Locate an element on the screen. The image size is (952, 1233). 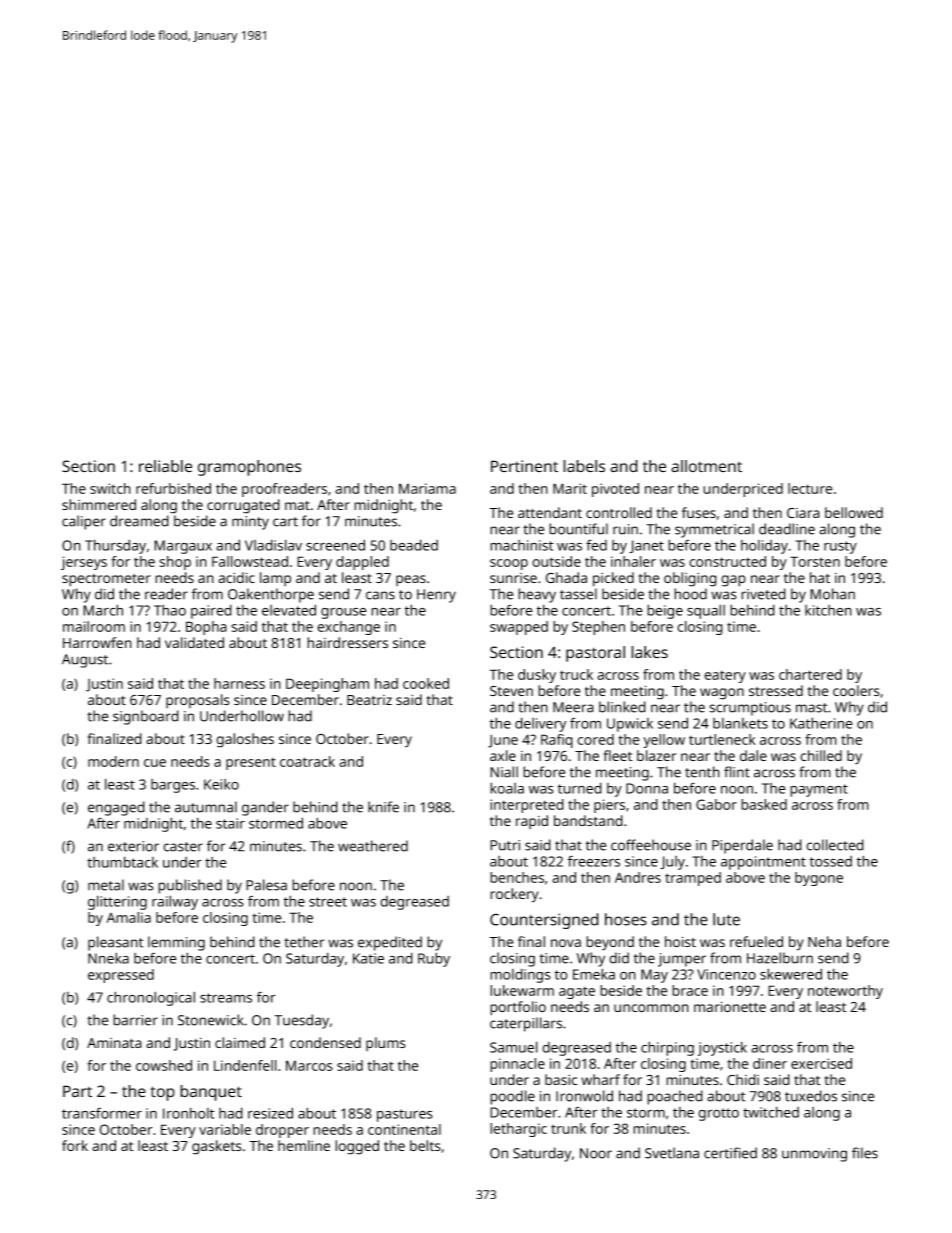
nova is located at coordinates (566, 943).
